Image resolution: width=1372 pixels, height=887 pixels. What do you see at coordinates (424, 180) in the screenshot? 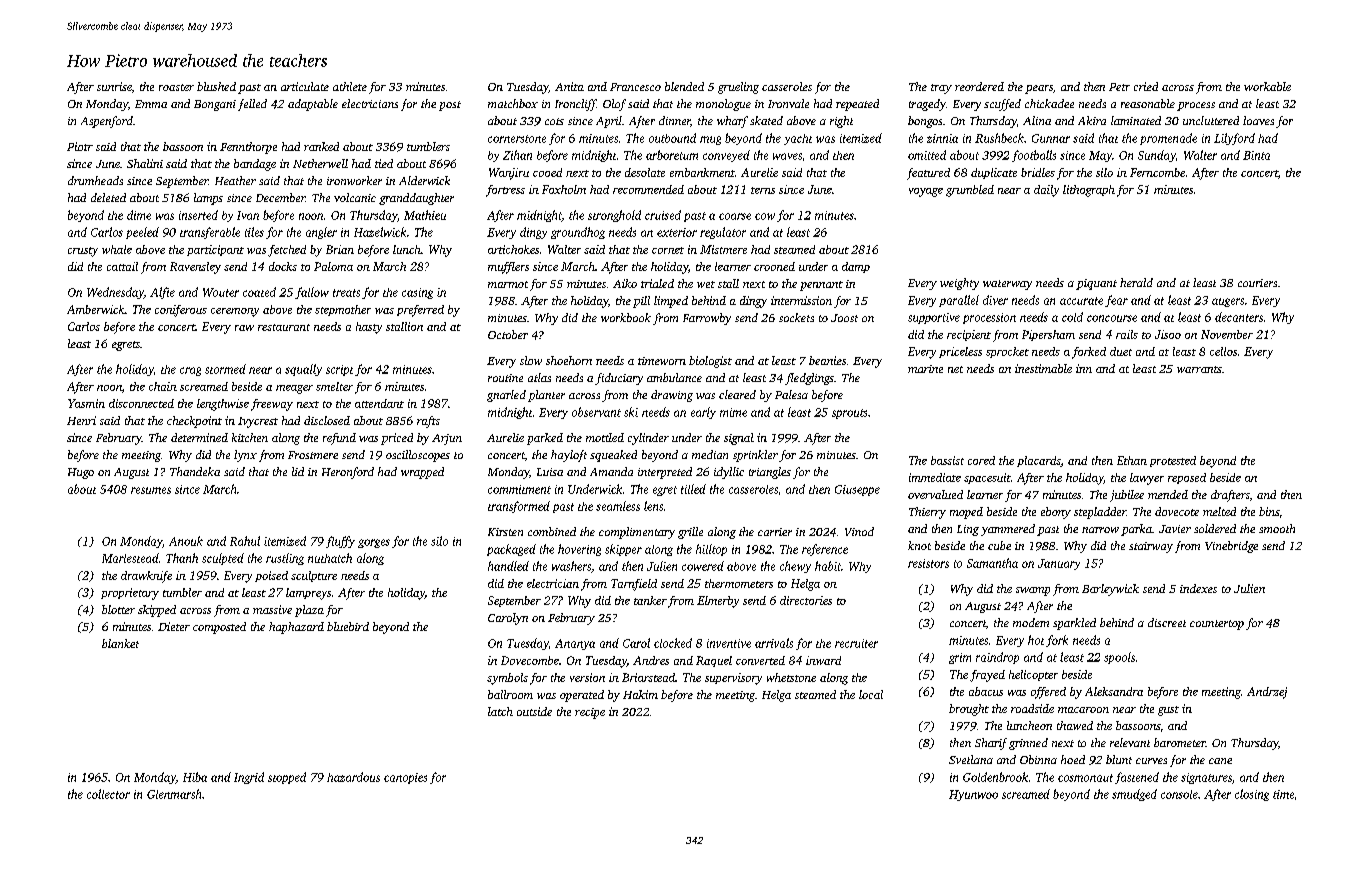
I see `Alderwick` at bounding box center [424, 180].
